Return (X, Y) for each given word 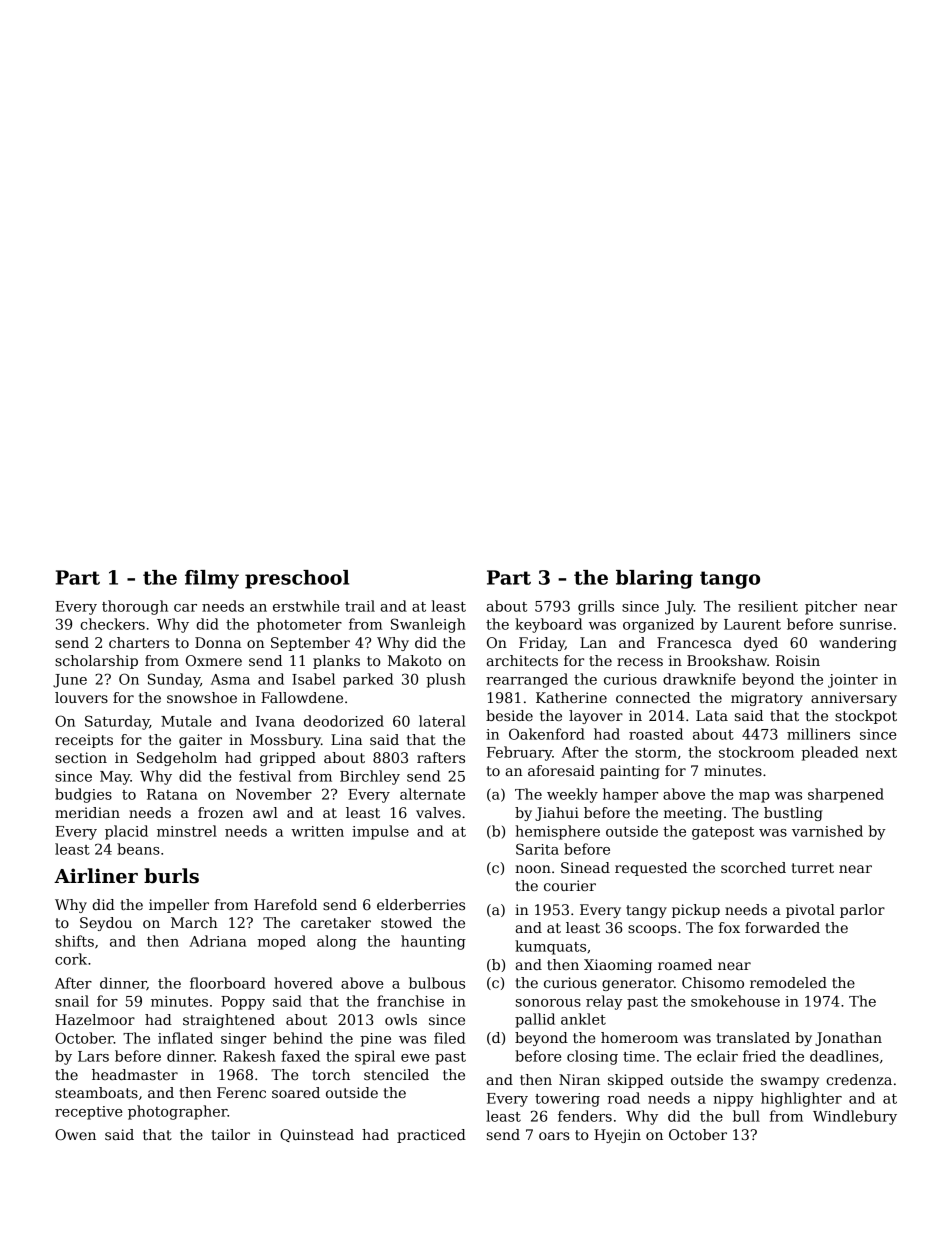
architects (522, 660)
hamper (630, 795)
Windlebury (855, 1117)
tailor (230, 1134)
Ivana (275, 721)
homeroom (639, 1037)
